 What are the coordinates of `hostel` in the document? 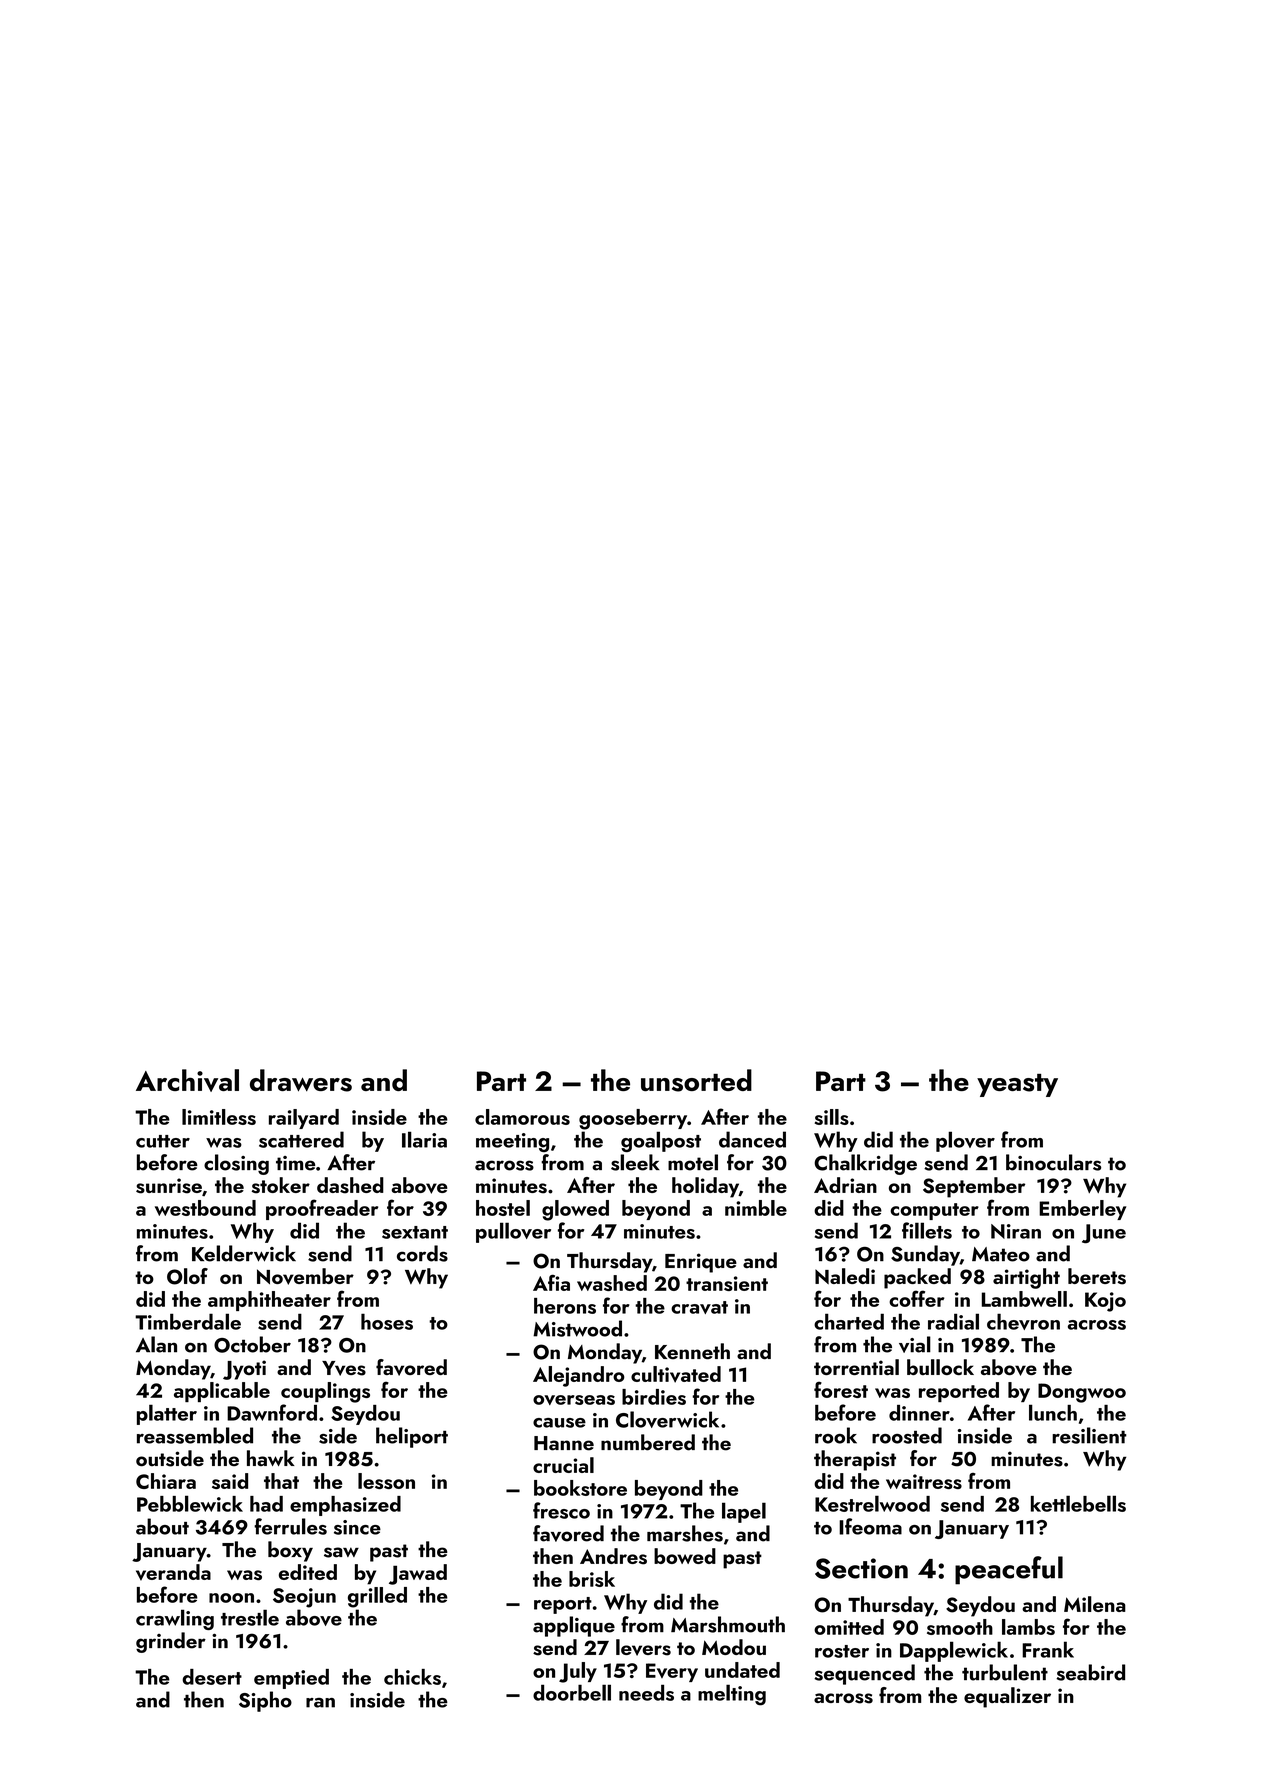 It's located at (503, 1208).
